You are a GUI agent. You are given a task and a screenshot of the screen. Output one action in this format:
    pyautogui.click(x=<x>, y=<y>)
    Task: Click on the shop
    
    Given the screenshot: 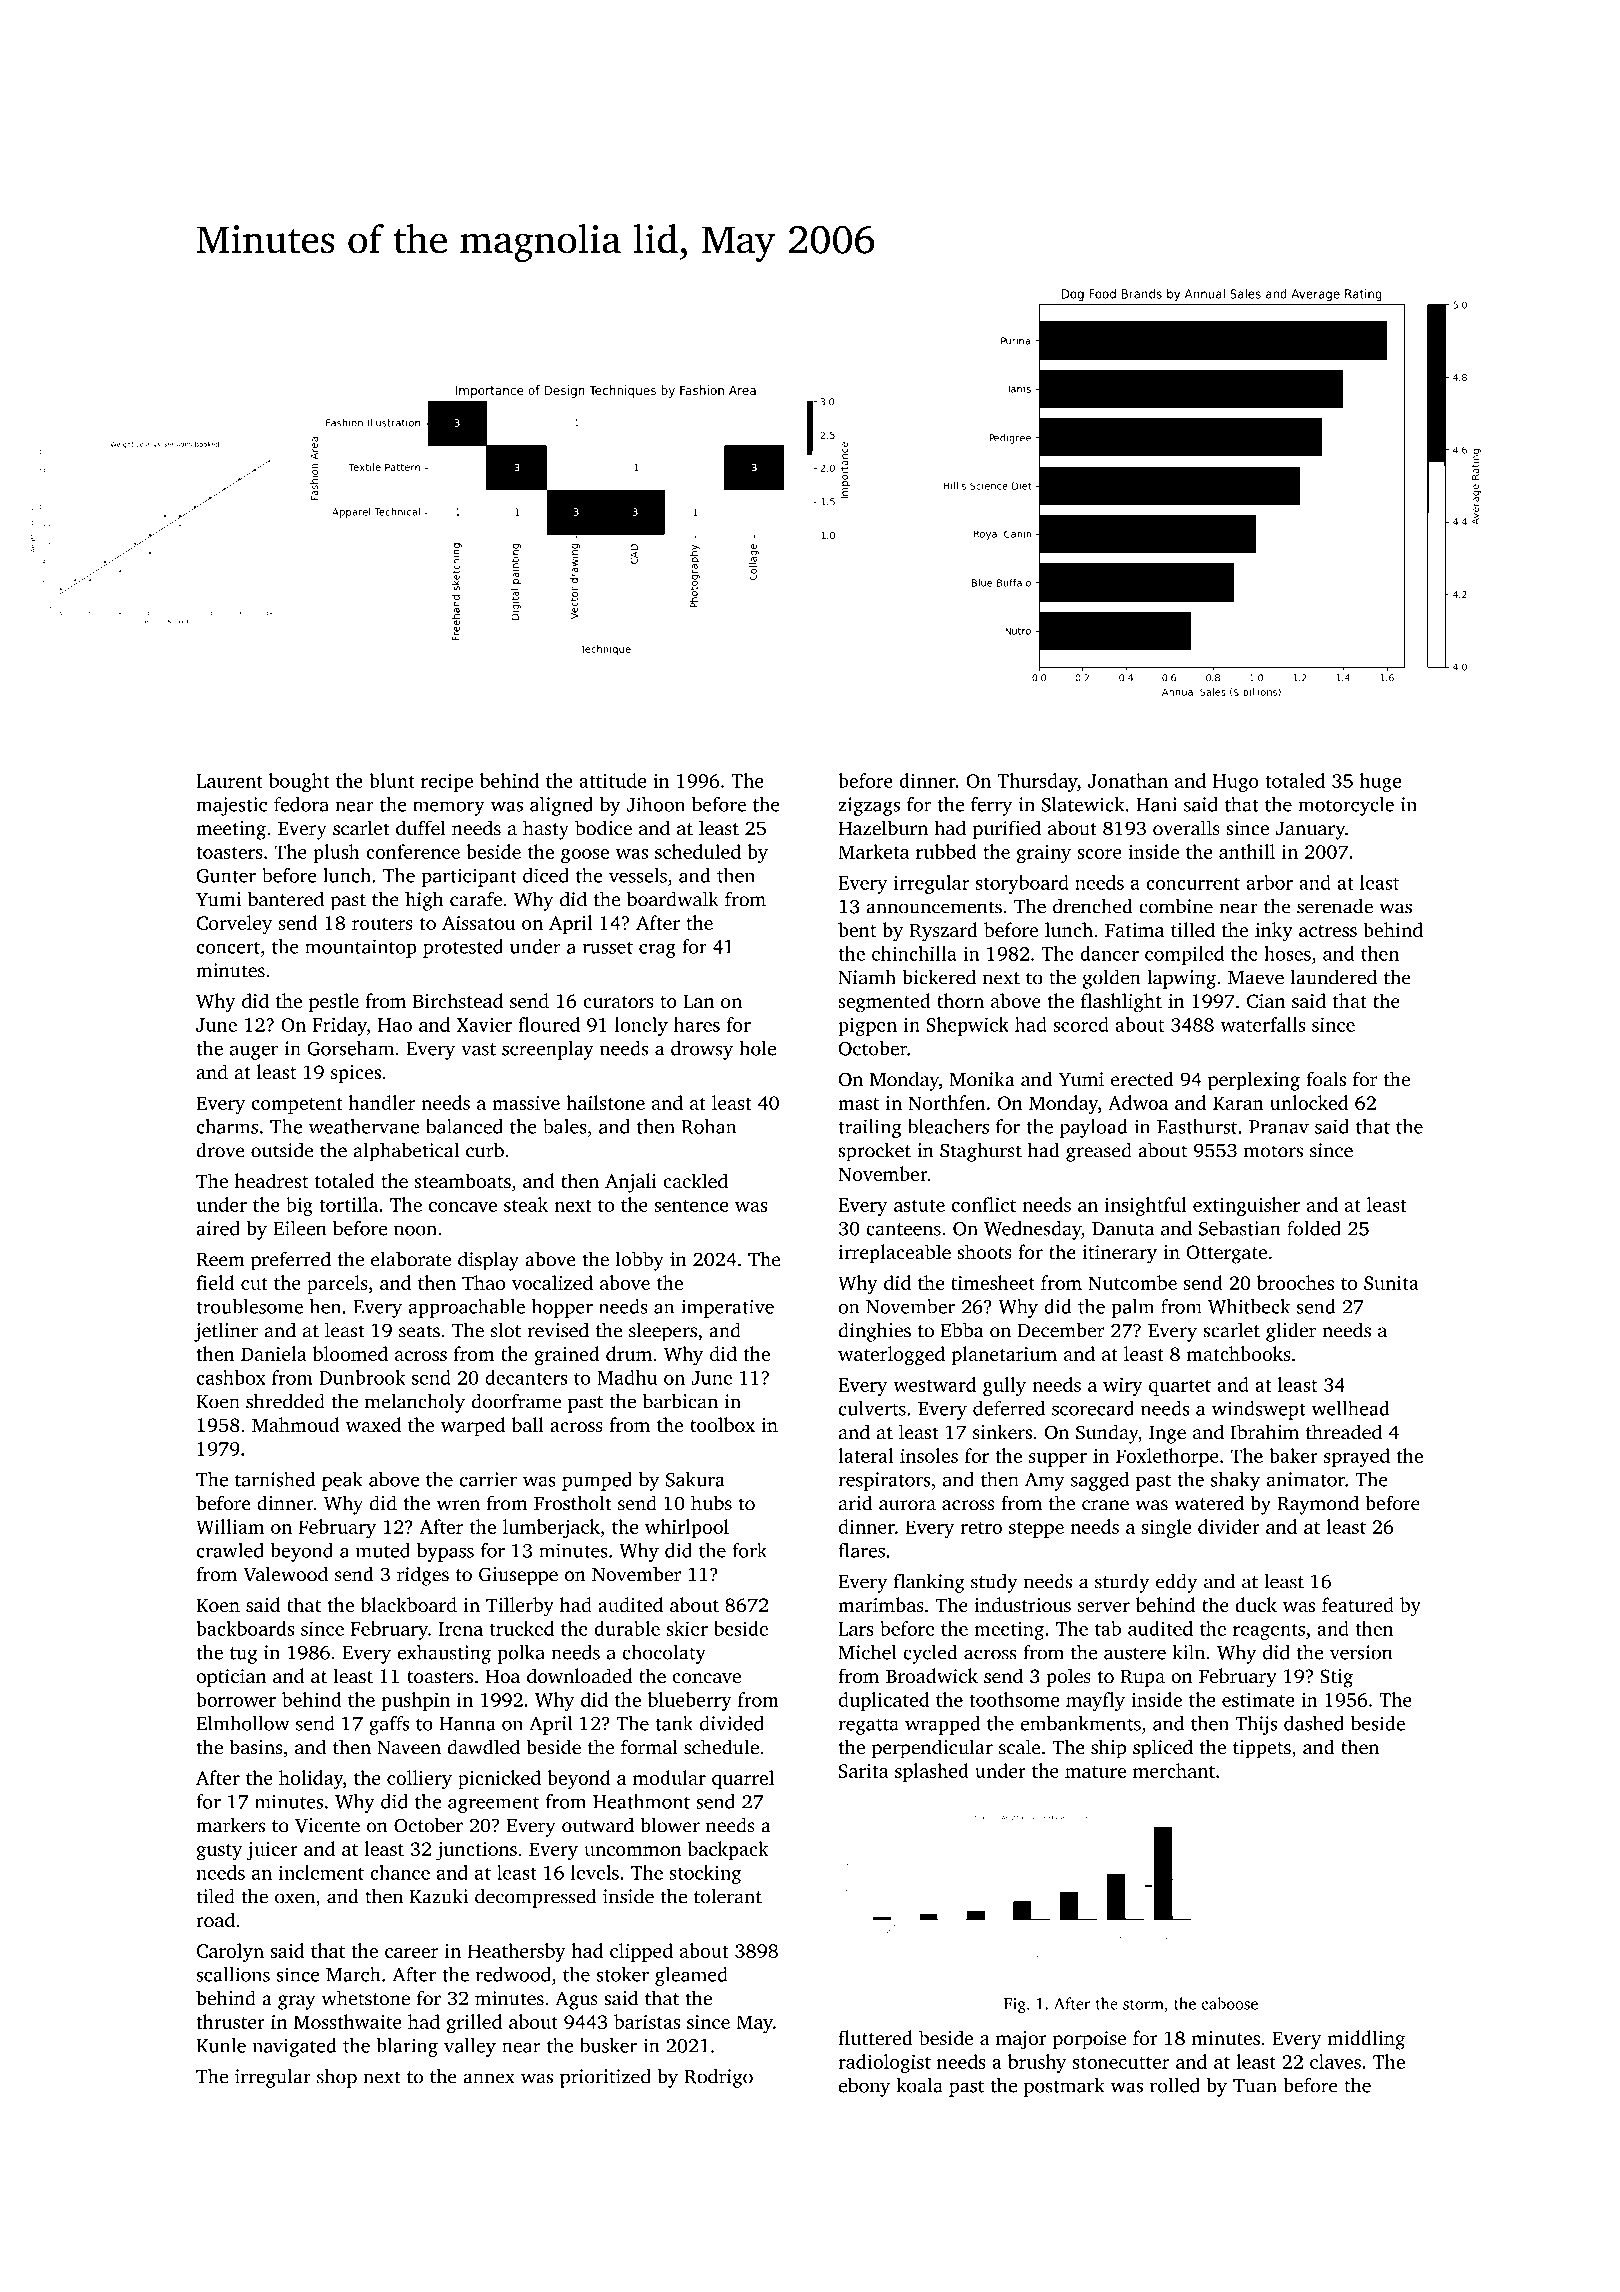 What is the action you would take?
    pyautogui.click(x=337, y=2078)
